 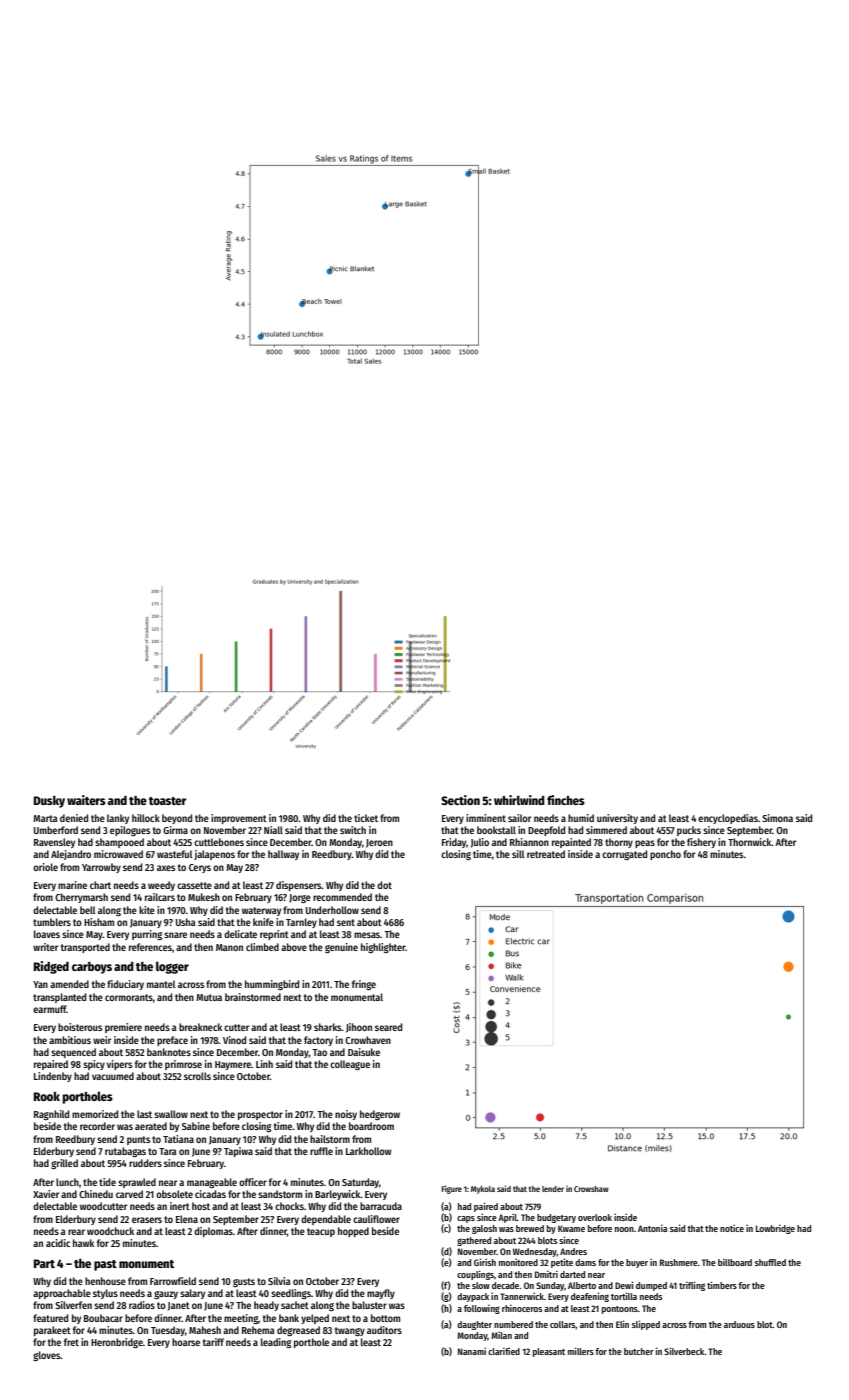 I want to click on caps, so click(x=466, y=1219).
